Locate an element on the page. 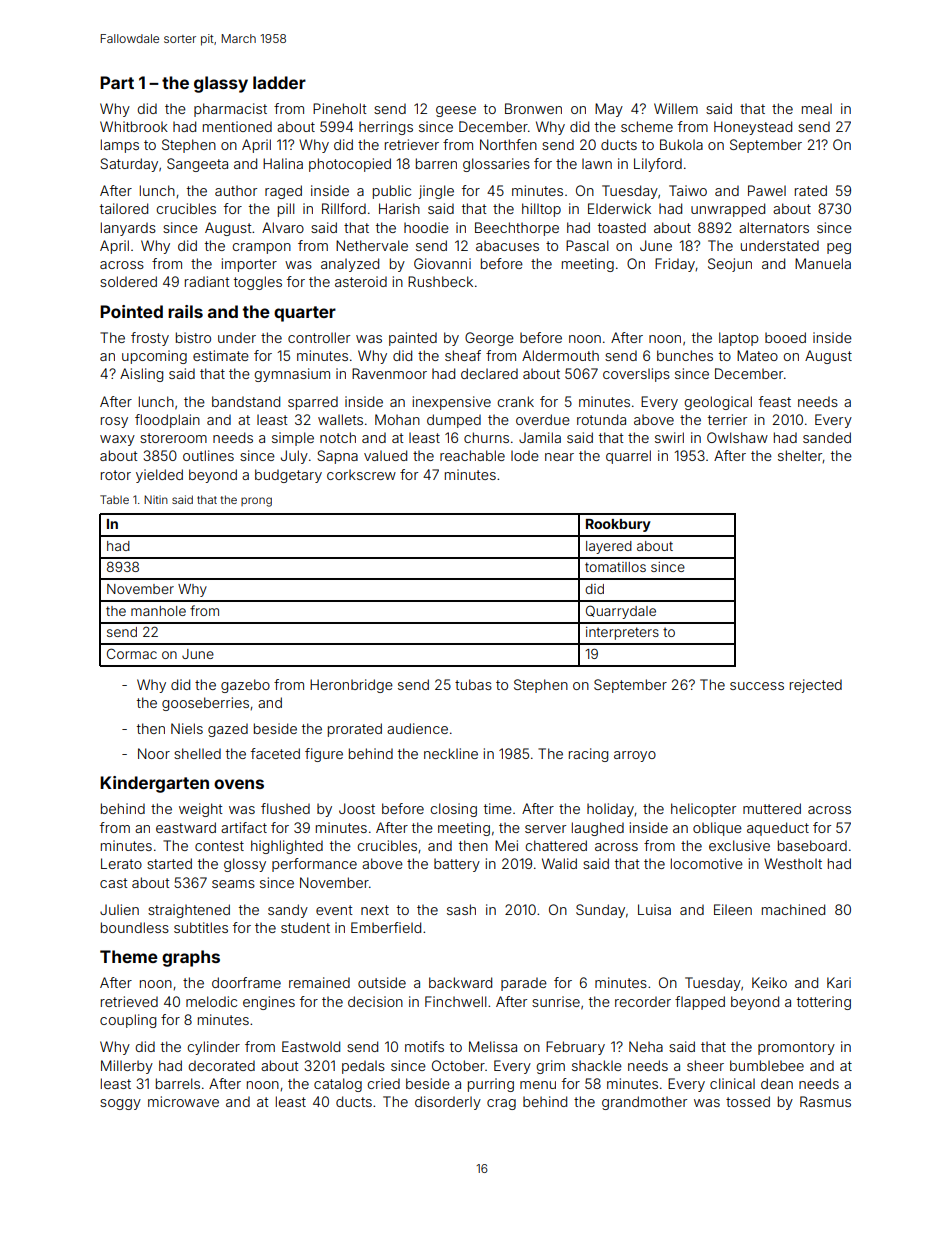 This image has width=952, height=1233. Cormac is located at coordinates (132, 653).
